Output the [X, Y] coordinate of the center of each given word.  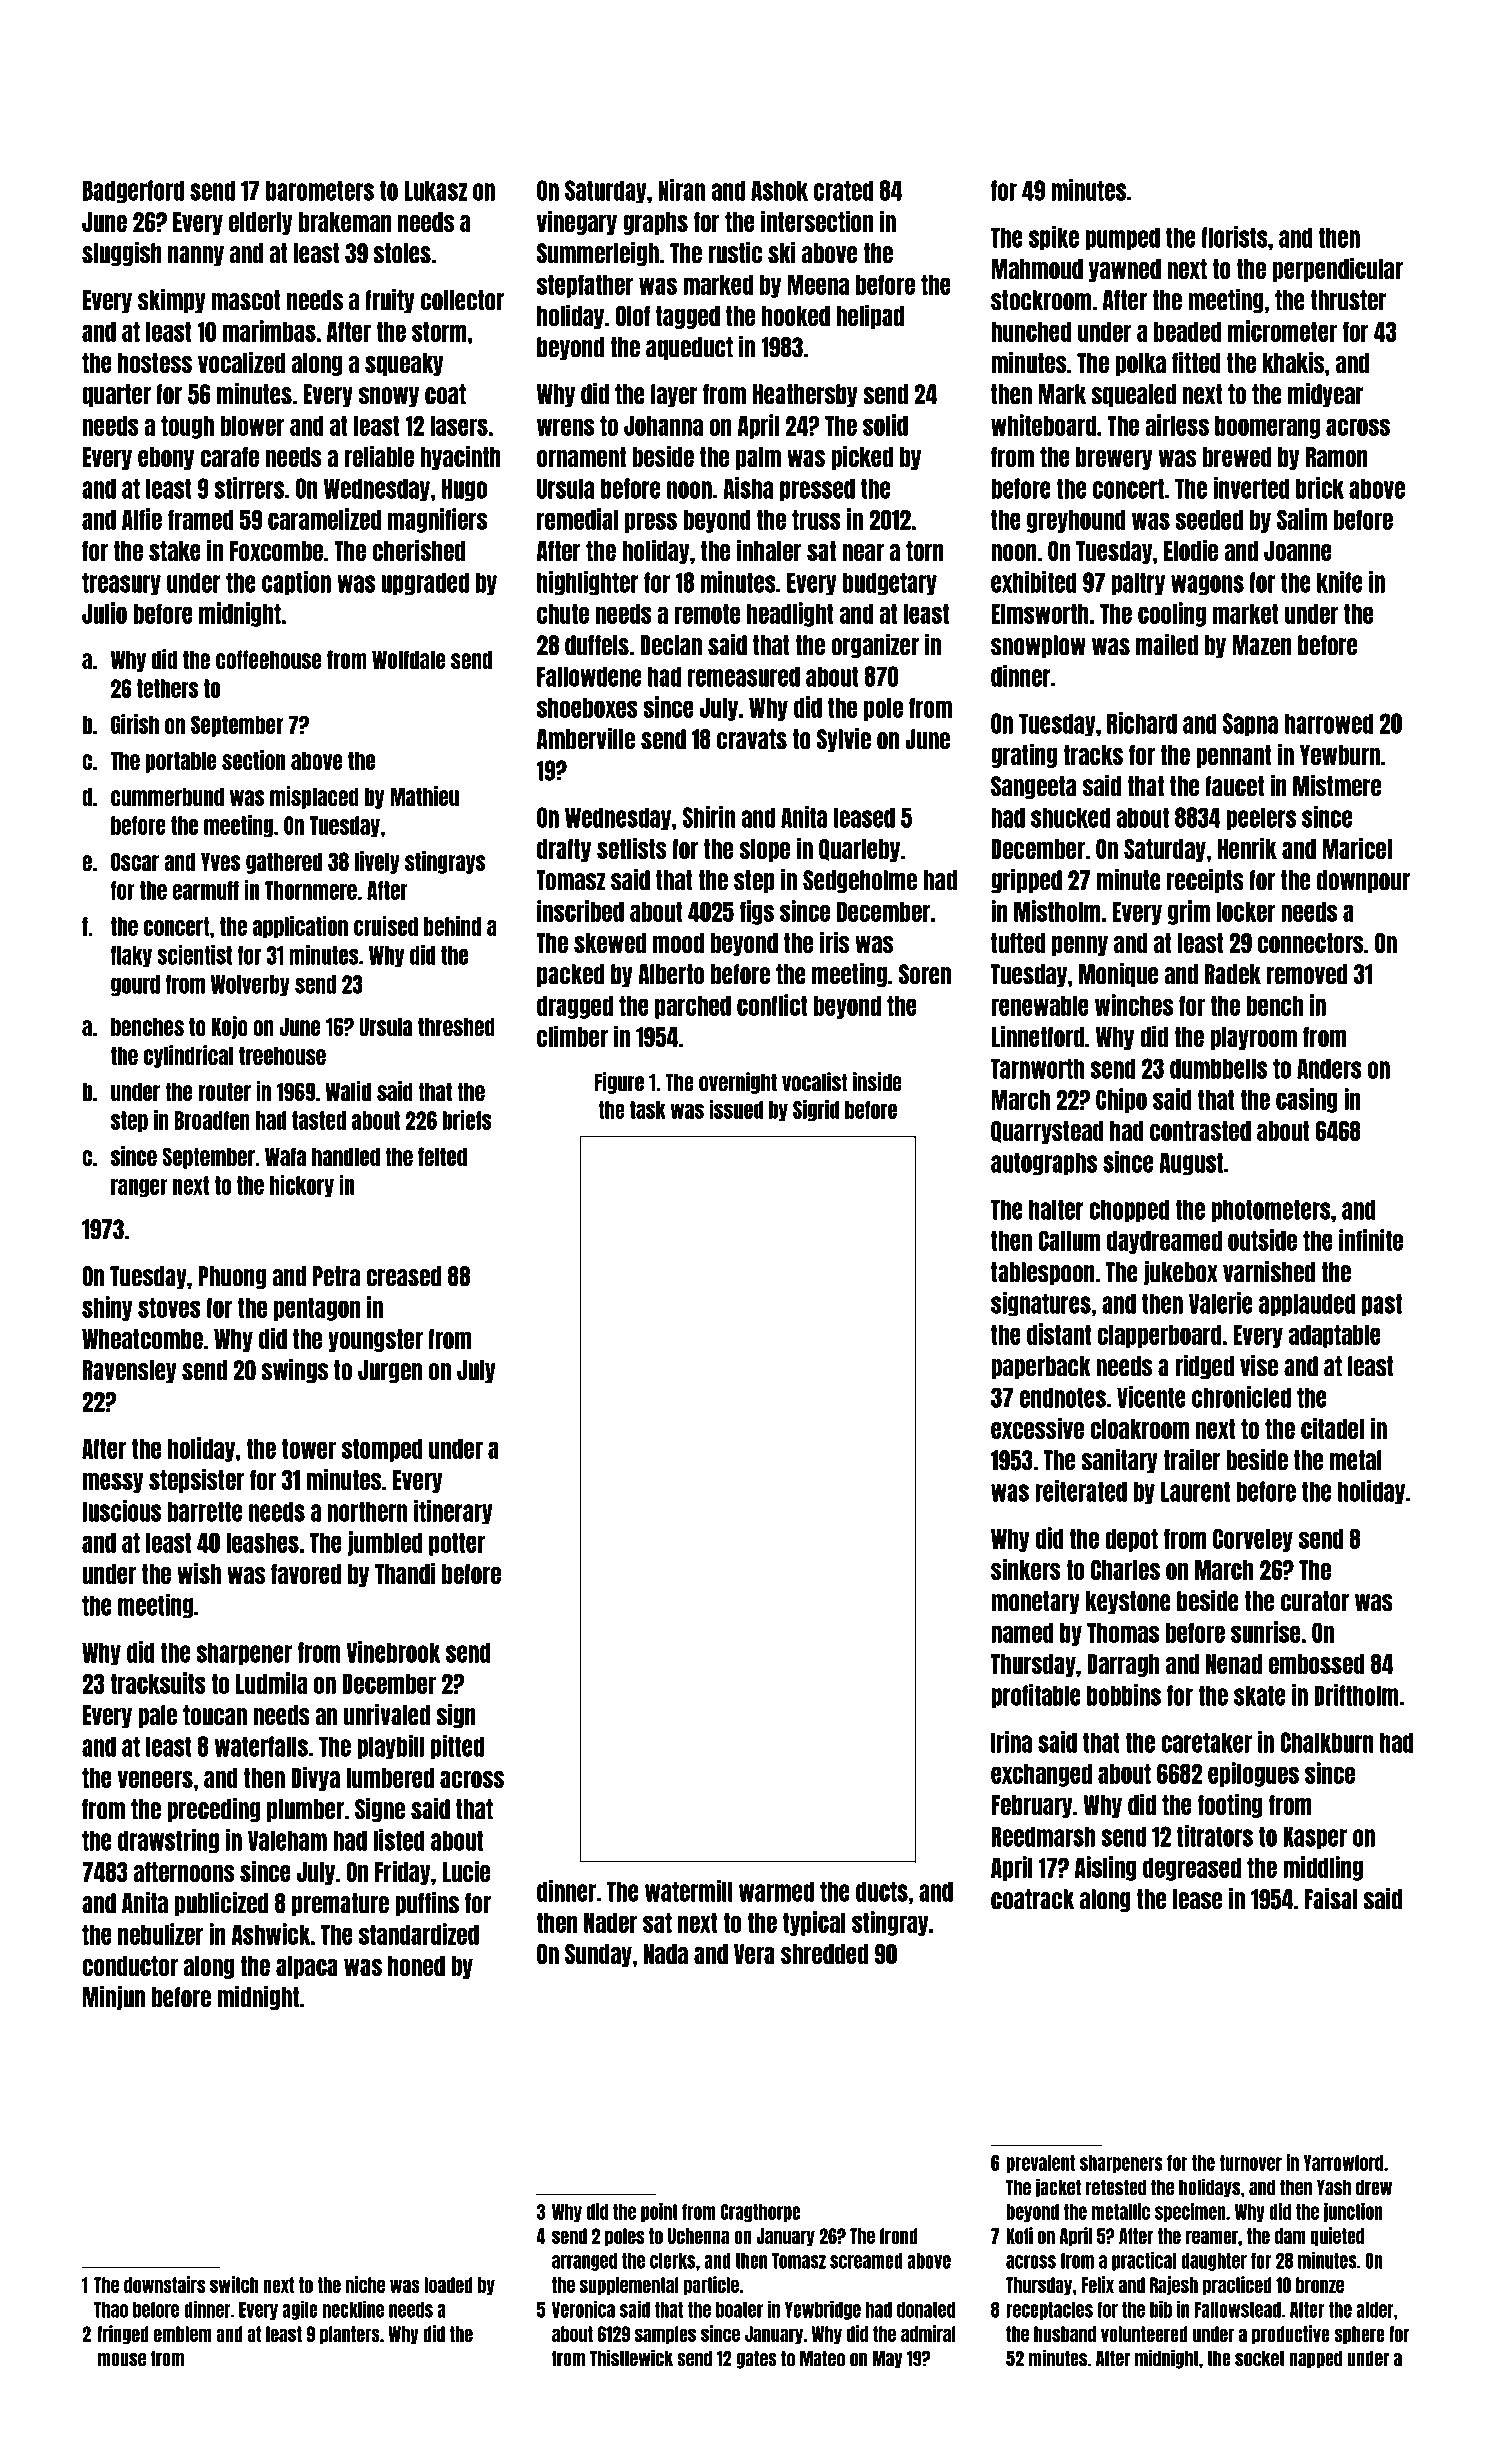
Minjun [114, 1998]
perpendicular [1338, 269]
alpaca [307, 1967]
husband [1065, 2334]
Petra [336, 1276]
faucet [1234, 786]
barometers [320, 190]
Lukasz [435, 190]
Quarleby [859, 850]
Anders [1329, 1068]
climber [572, 1036]
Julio [104, 613]
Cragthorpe [761, 2213]
